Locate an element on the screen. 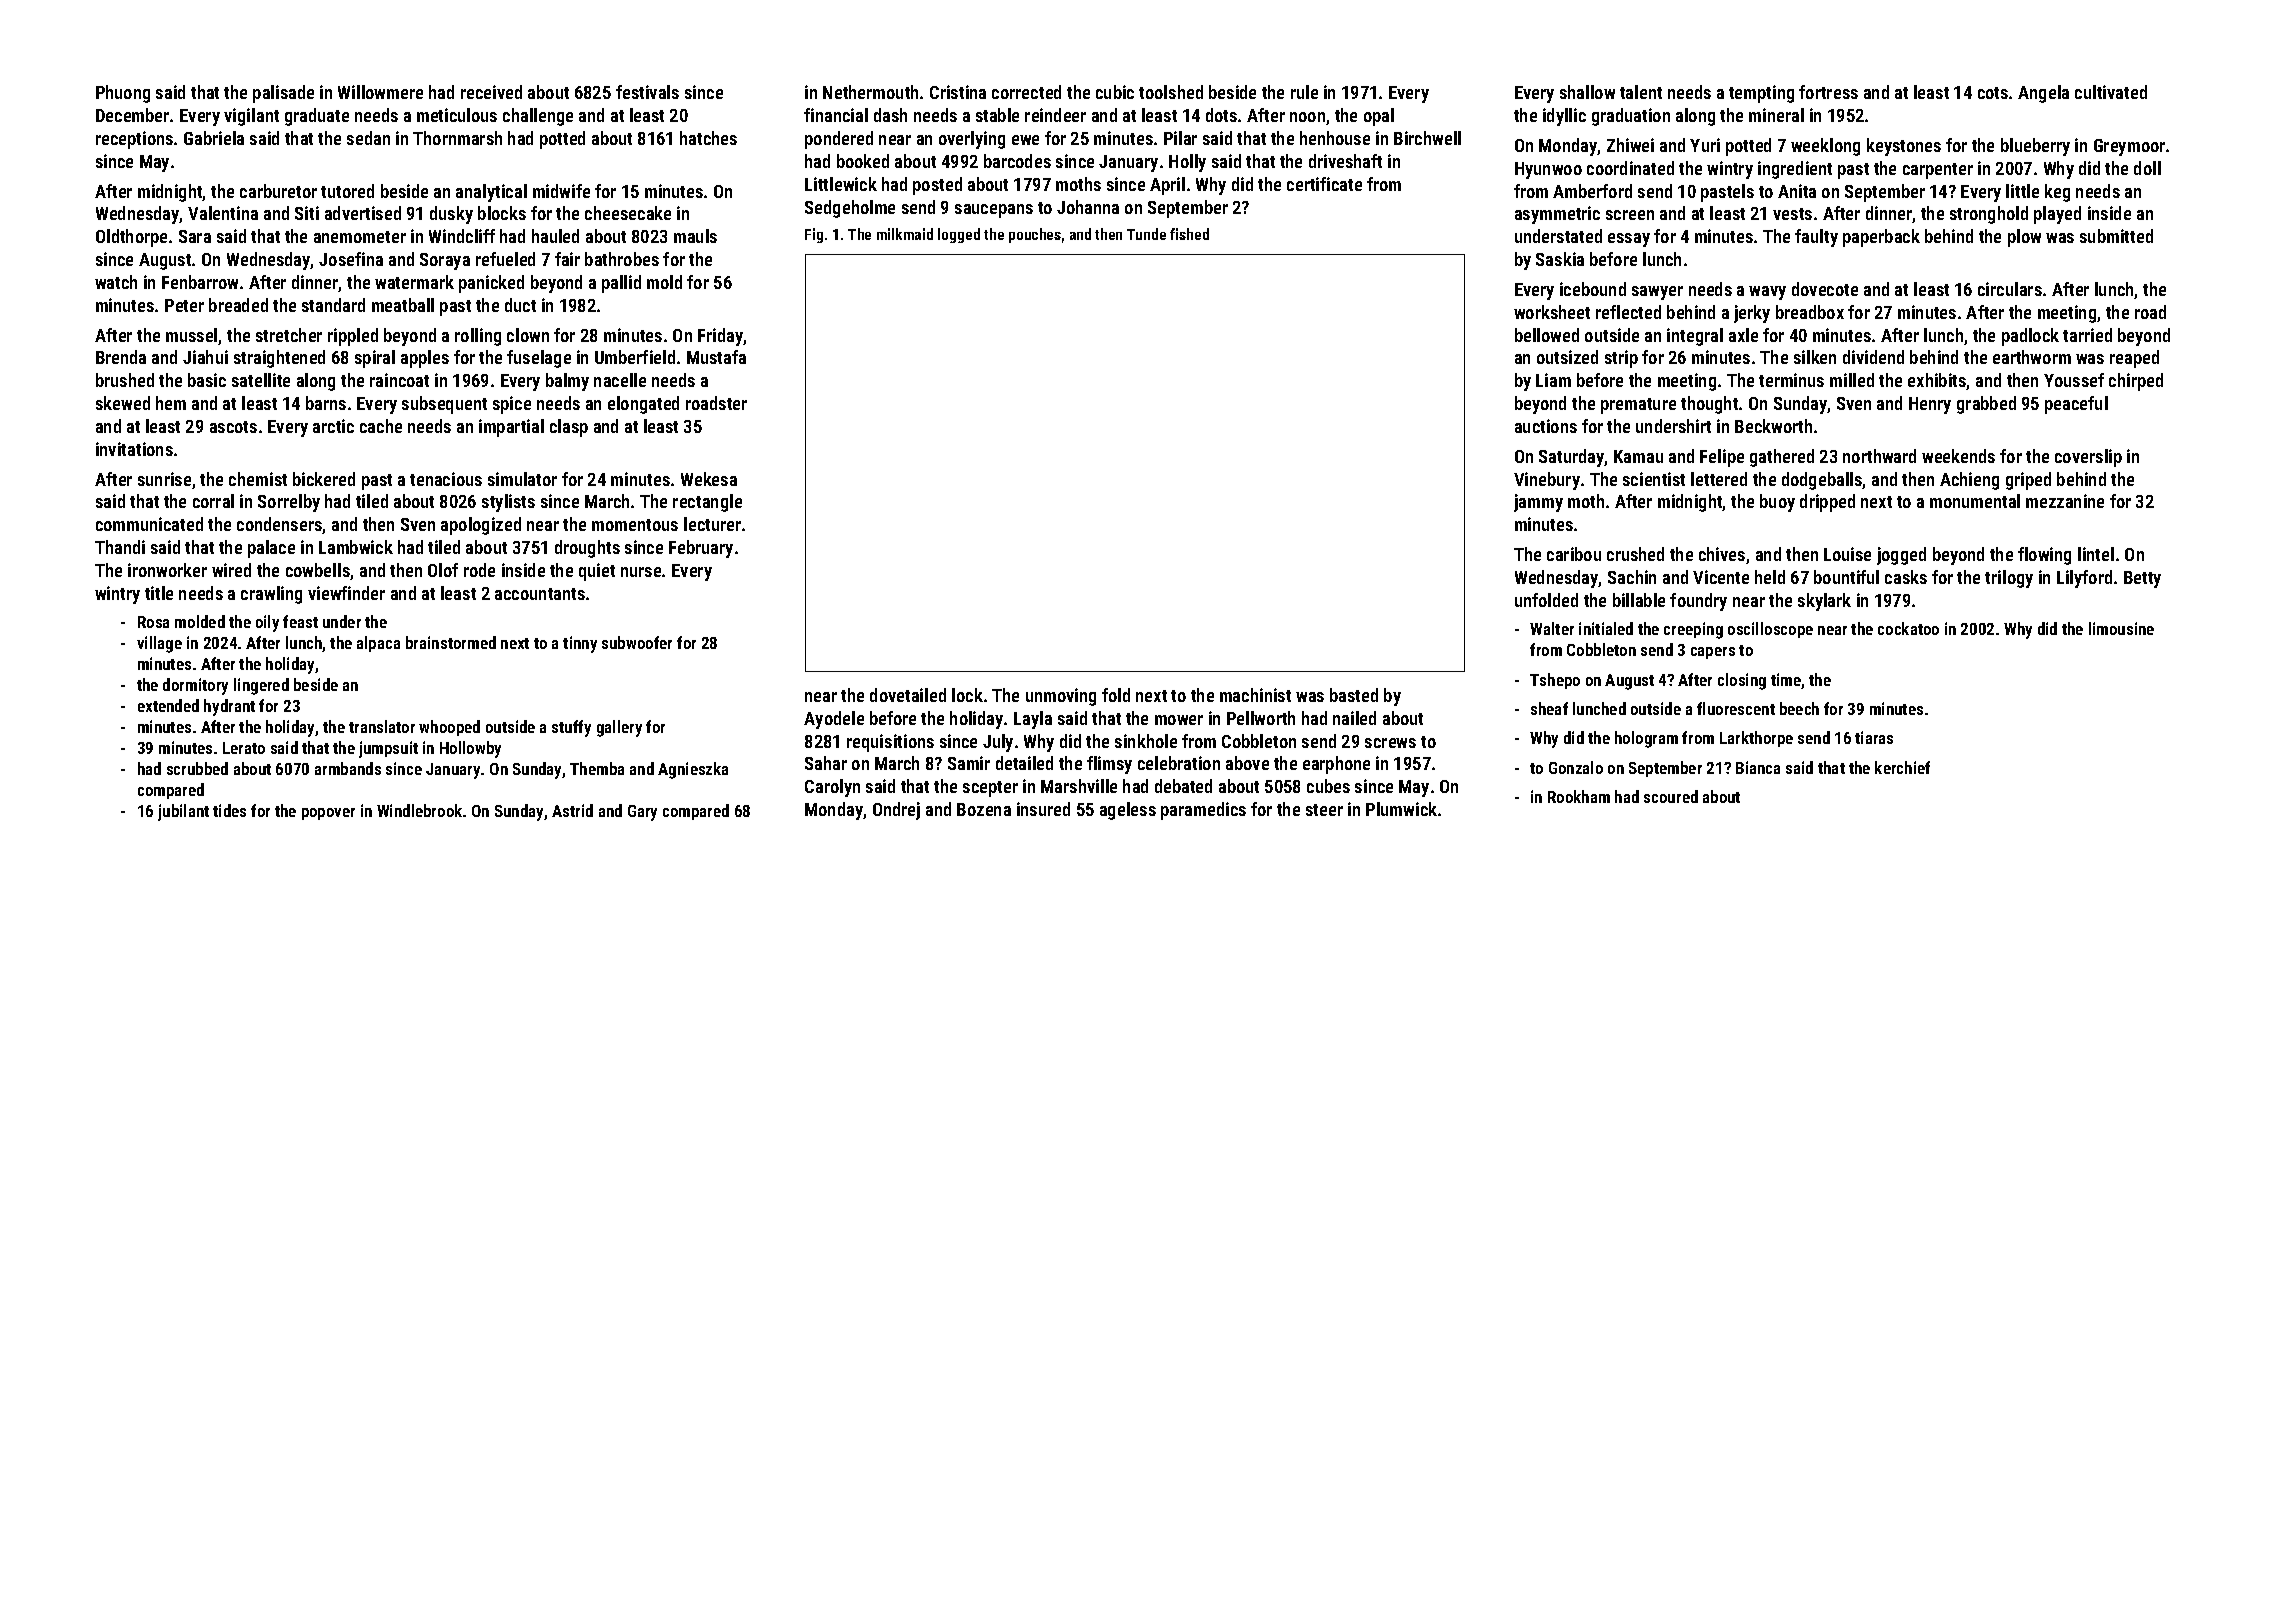 This screenshot has height=1605, width=2270. fortress is located at coordinates (1828, 92).
